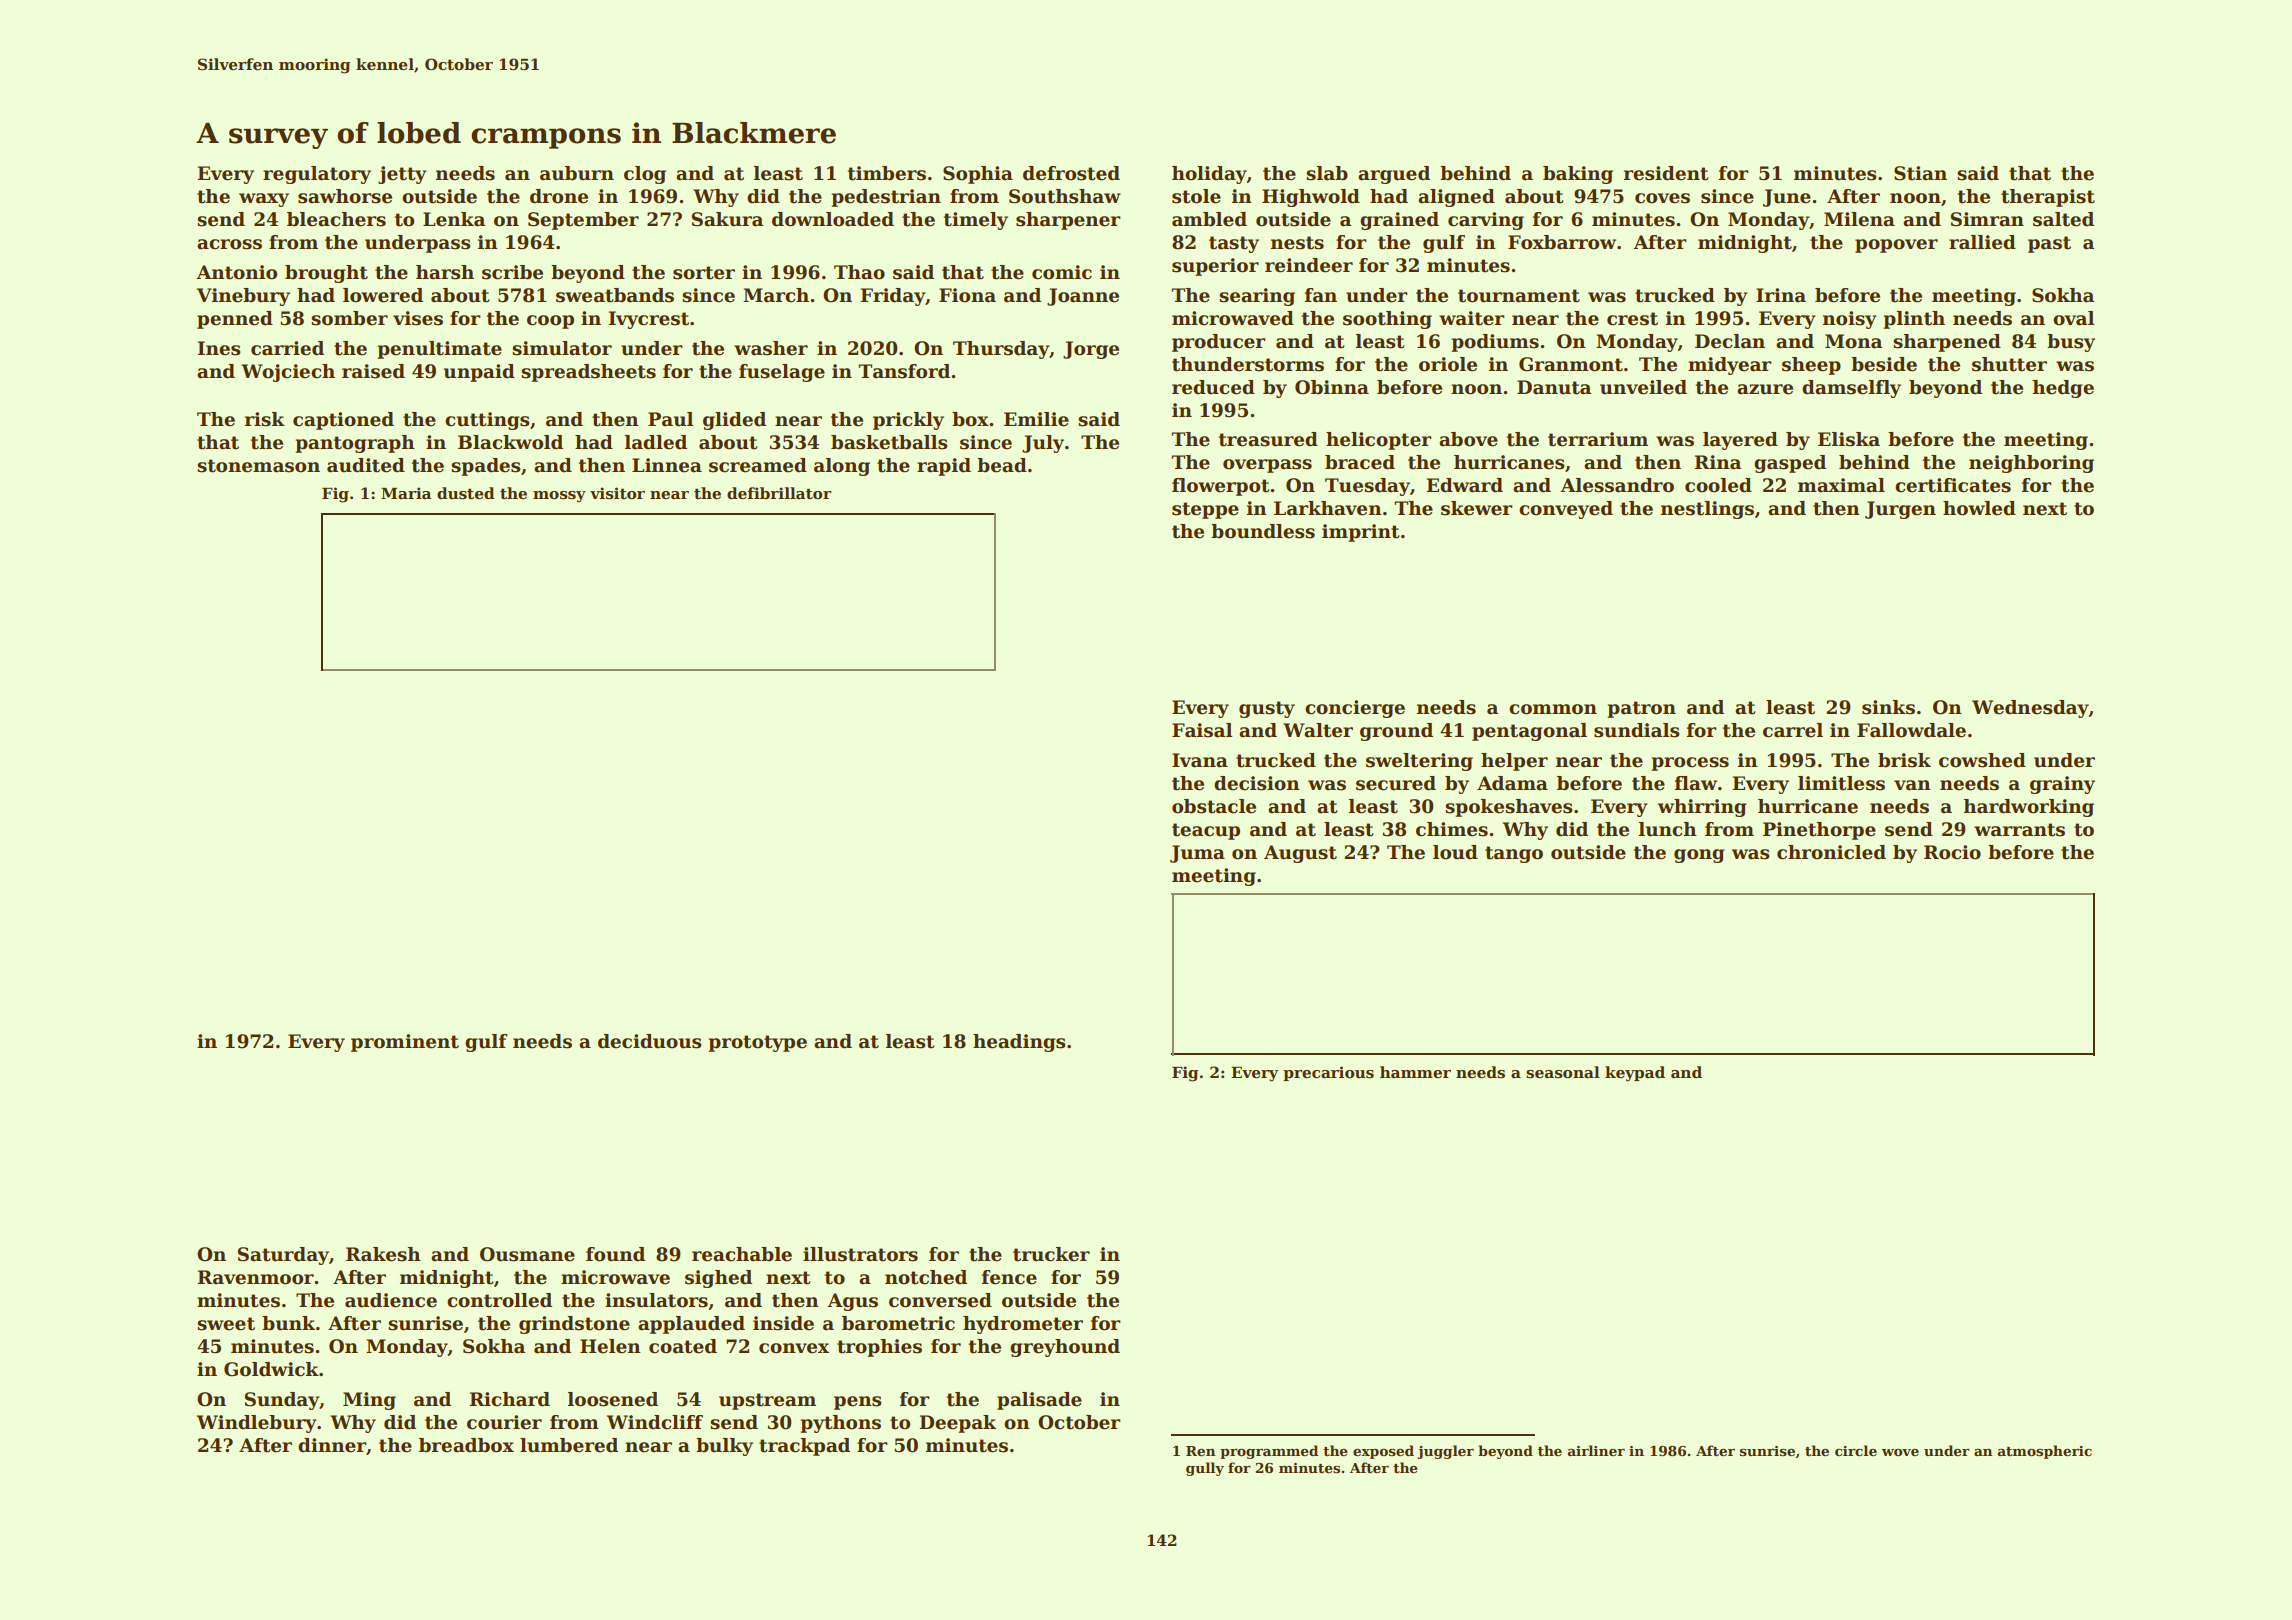 This page has width=2292, height=1620. I want to click on reduced, so click(1213, 387).
